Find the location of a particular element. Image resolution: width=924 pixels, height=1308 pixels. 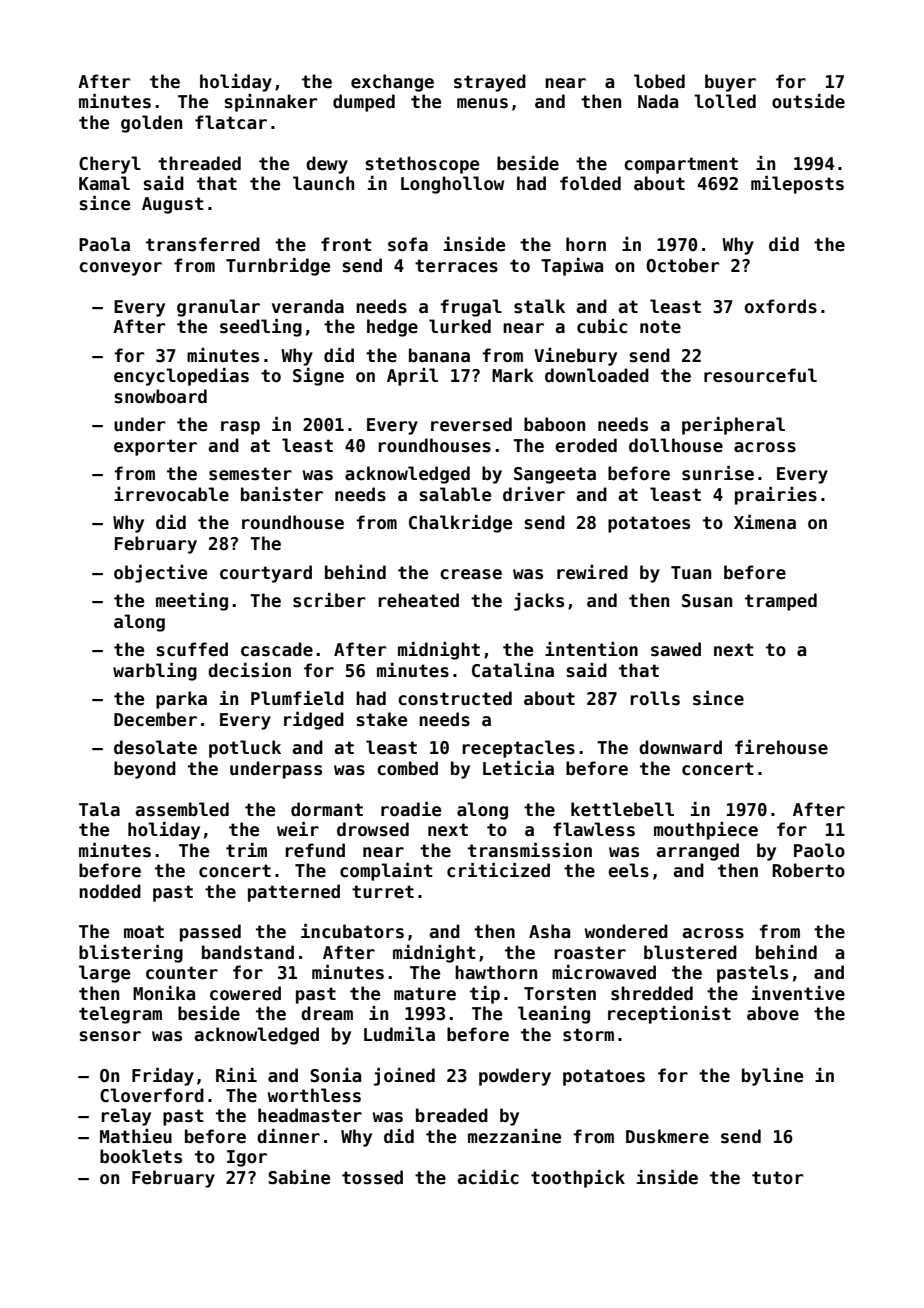

stalk is located at coordinates (539, 306).
